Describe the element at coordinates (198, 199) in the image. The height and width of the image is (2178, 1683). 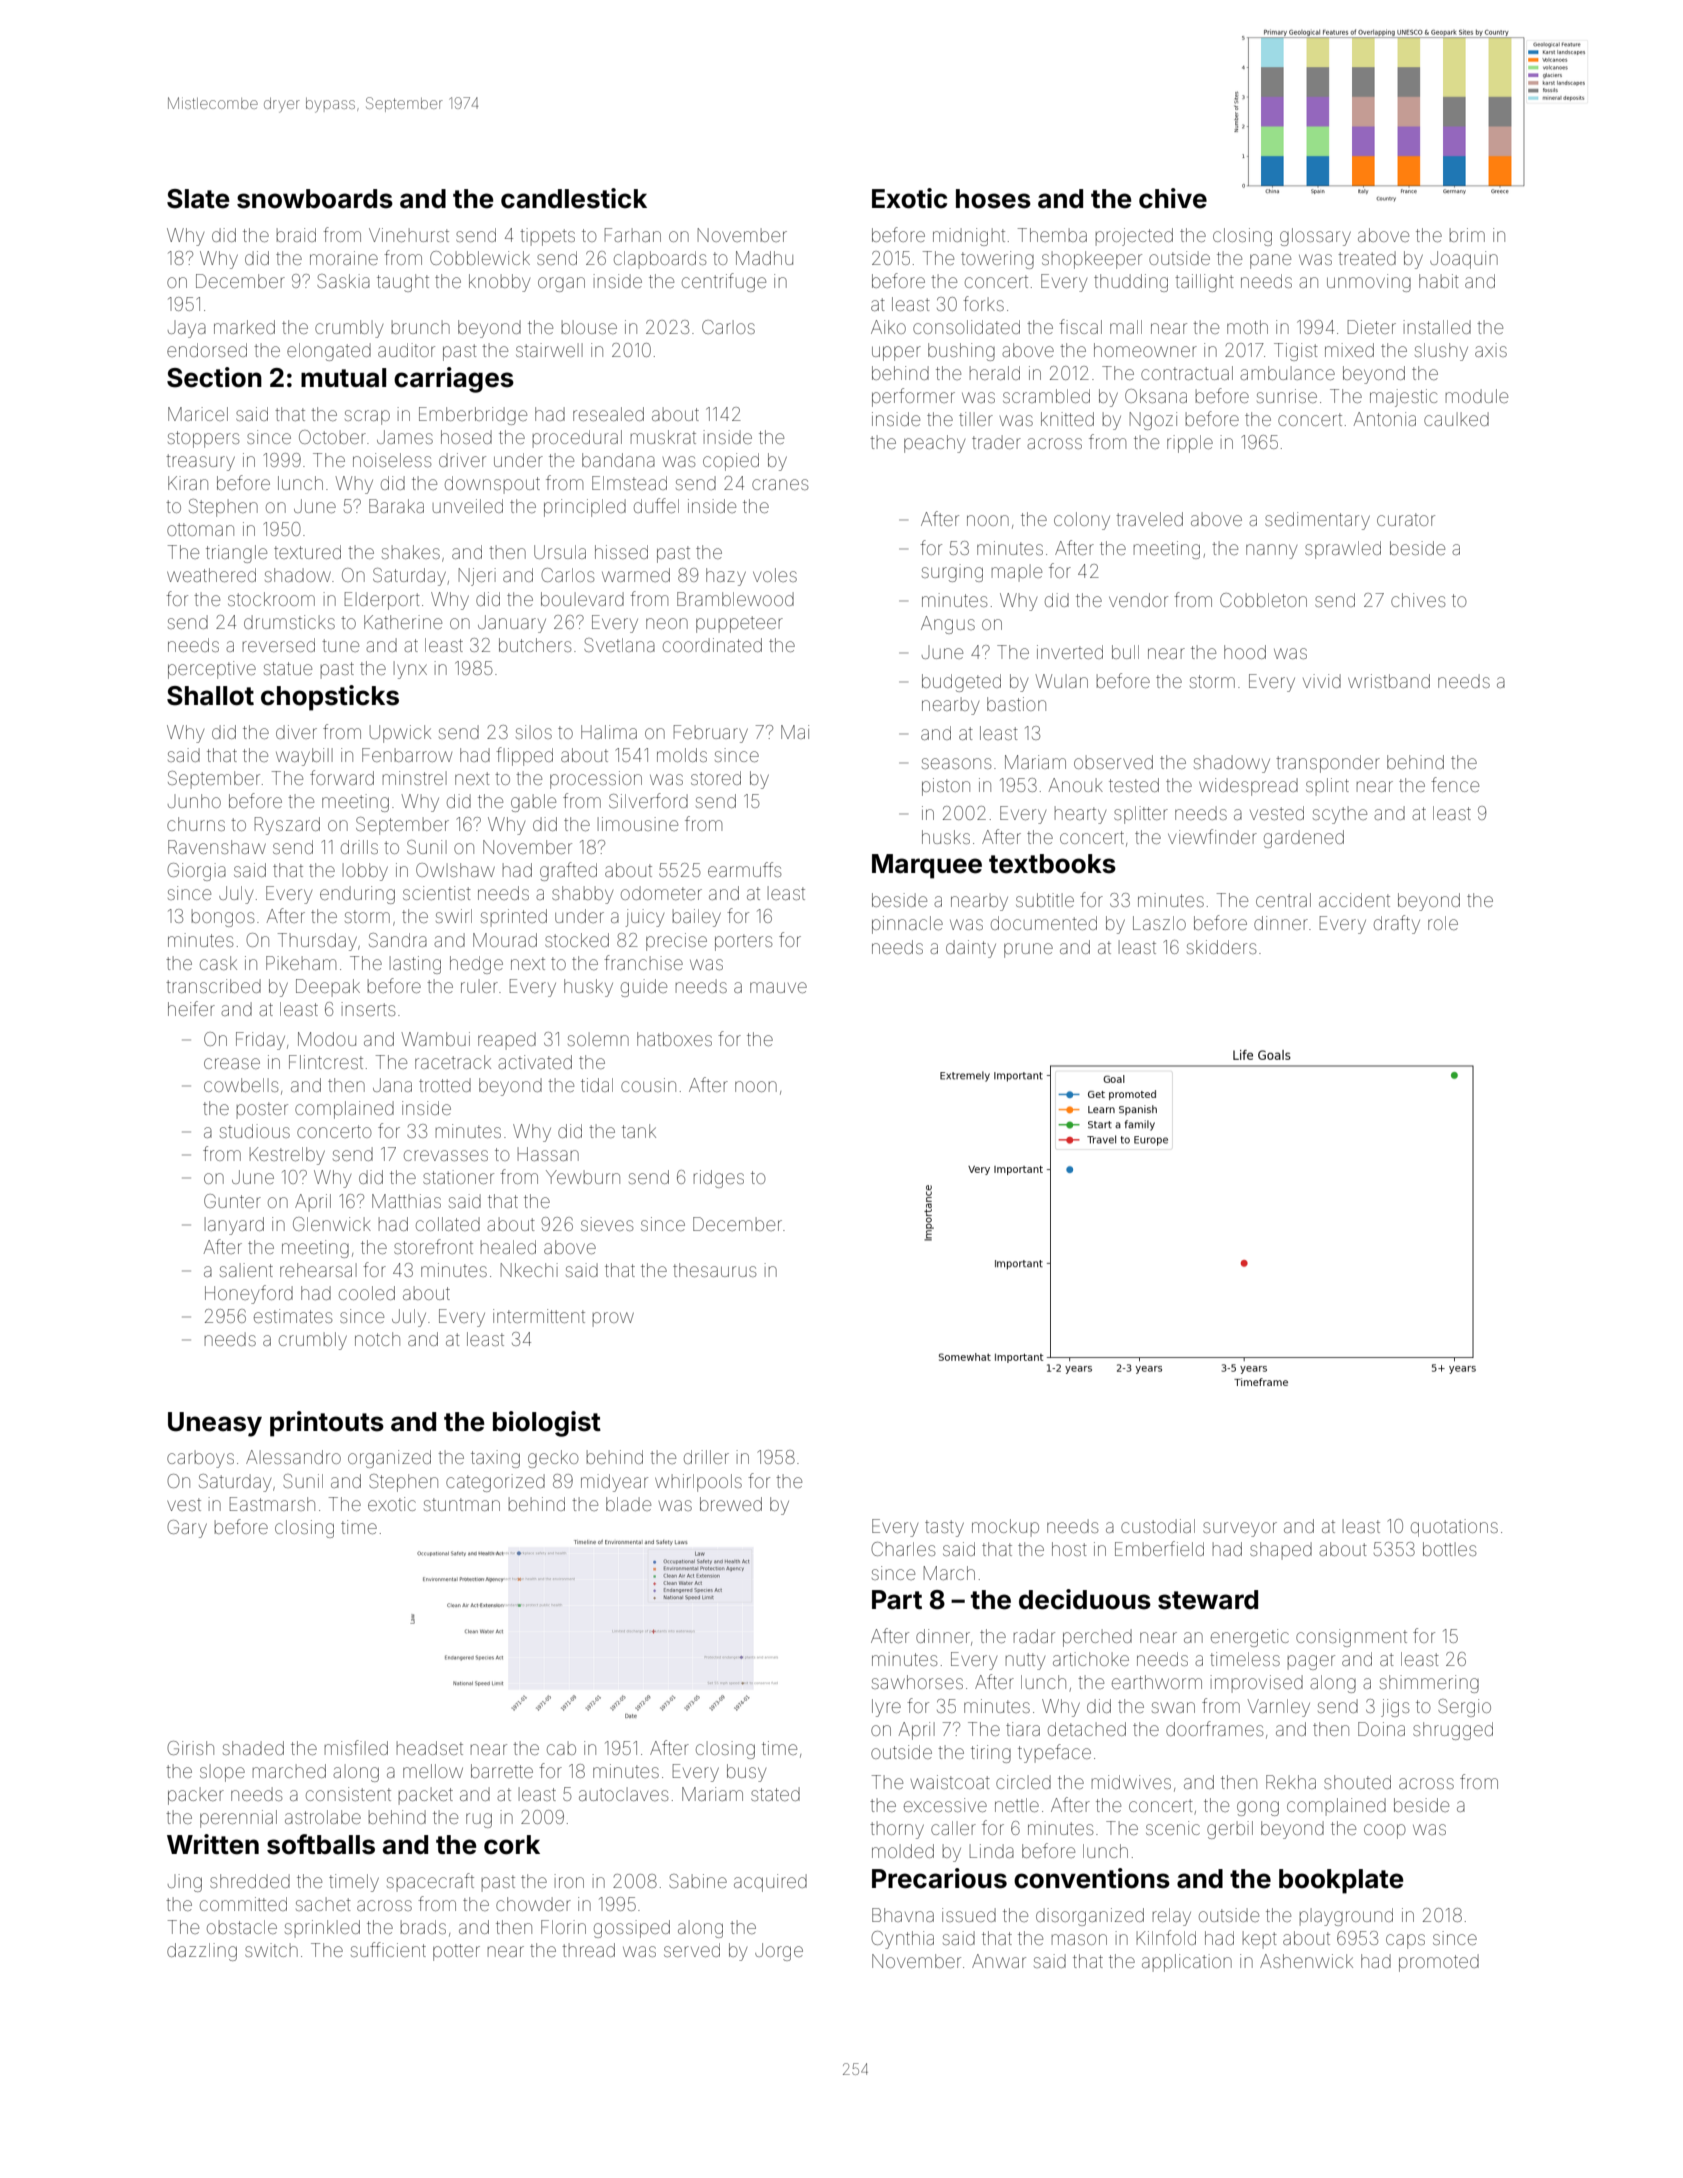
I see `Slate` at that location.
